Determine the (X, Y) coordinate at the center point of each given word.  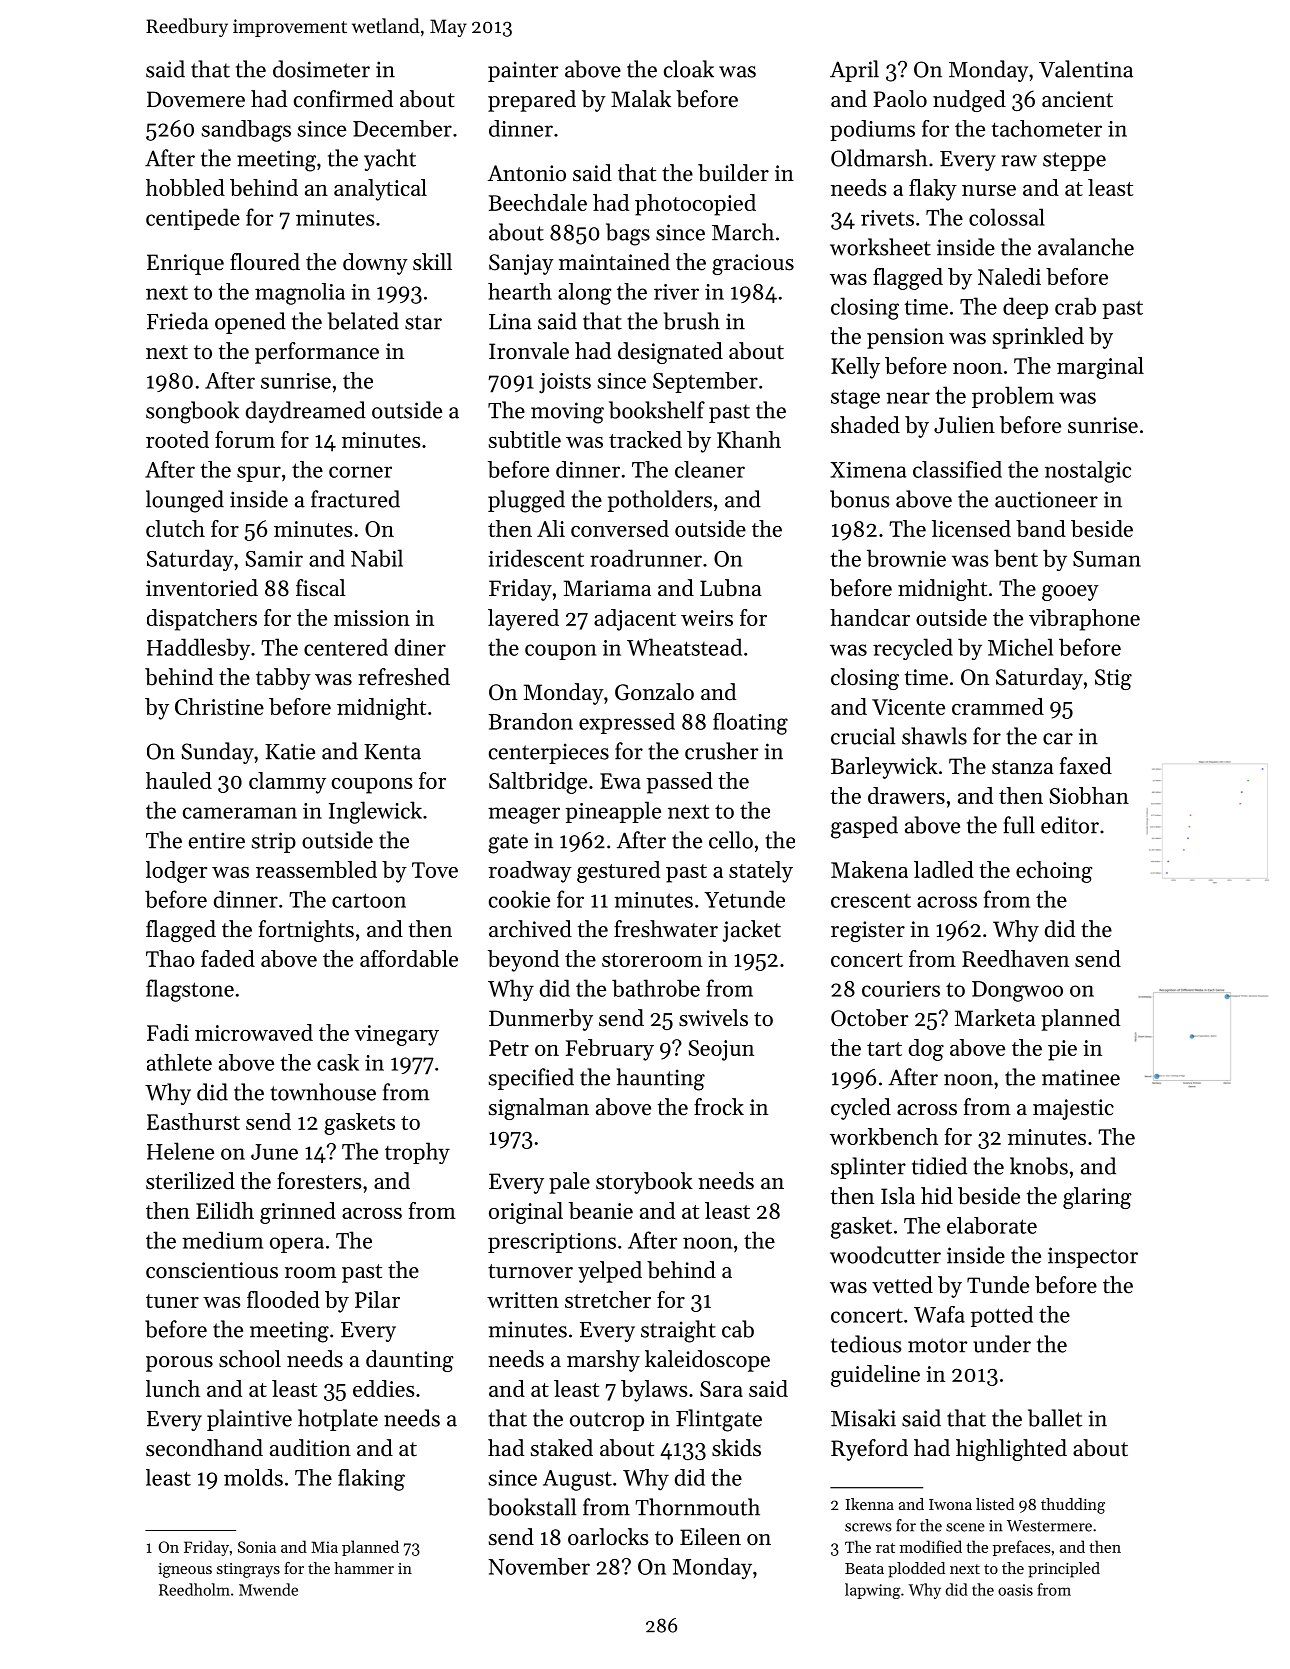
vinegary (397, 1035)
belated (363, 321)
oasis (1015, 1590)
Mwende (268, 1589)
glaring (1097, 1198)
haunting (661, 1079)
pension (905, 338)
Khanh (749, 439)
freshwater (666, 929)
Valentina (1086, 69)
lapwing (873, 1591)
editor (1070, 825)
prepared (532, 101)
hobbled (185, 187)
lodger (176, 872)
